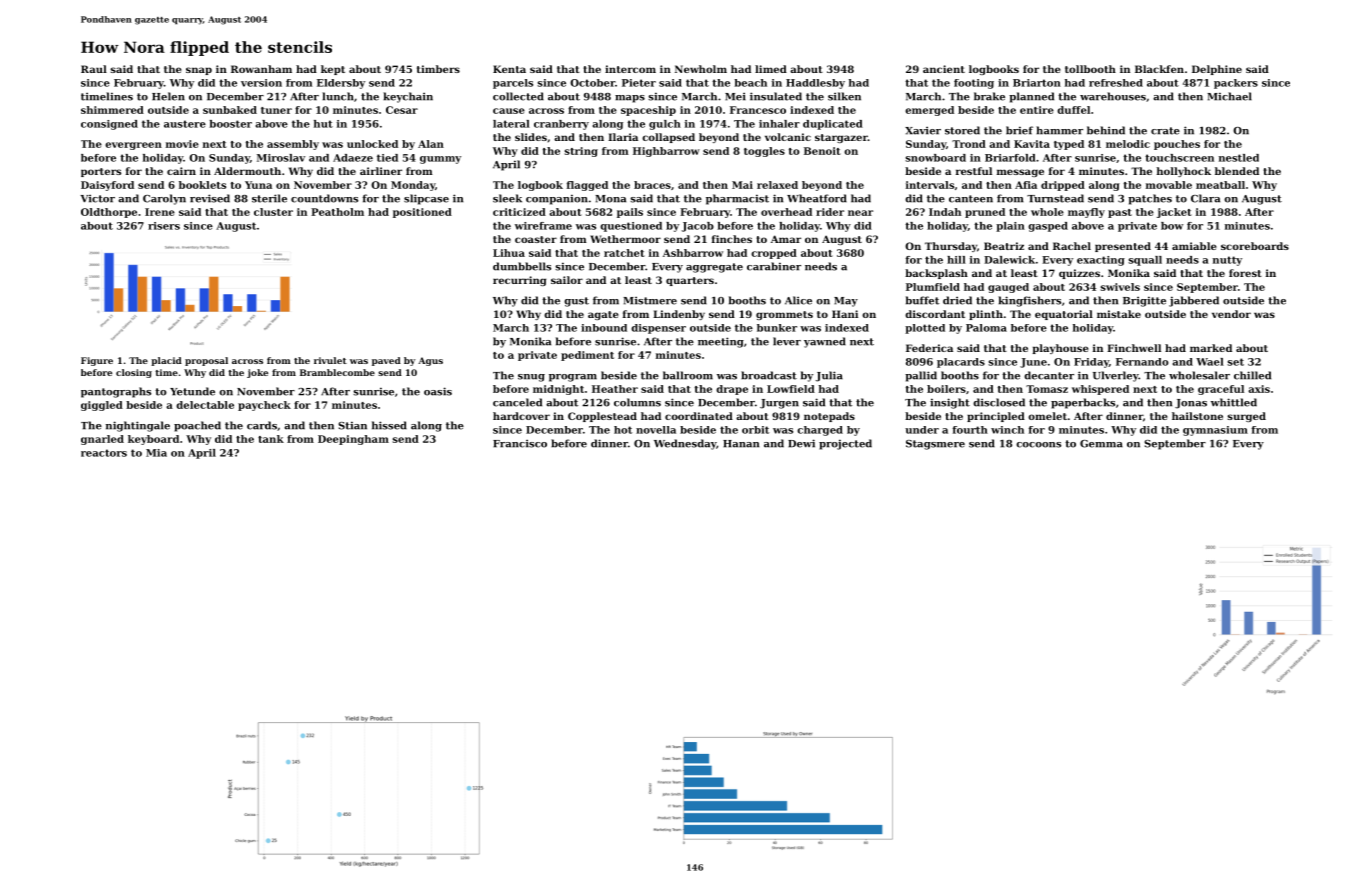  Describe the element at coordinates (352, 425) in the screenshot. I see `Stian` at that location.
